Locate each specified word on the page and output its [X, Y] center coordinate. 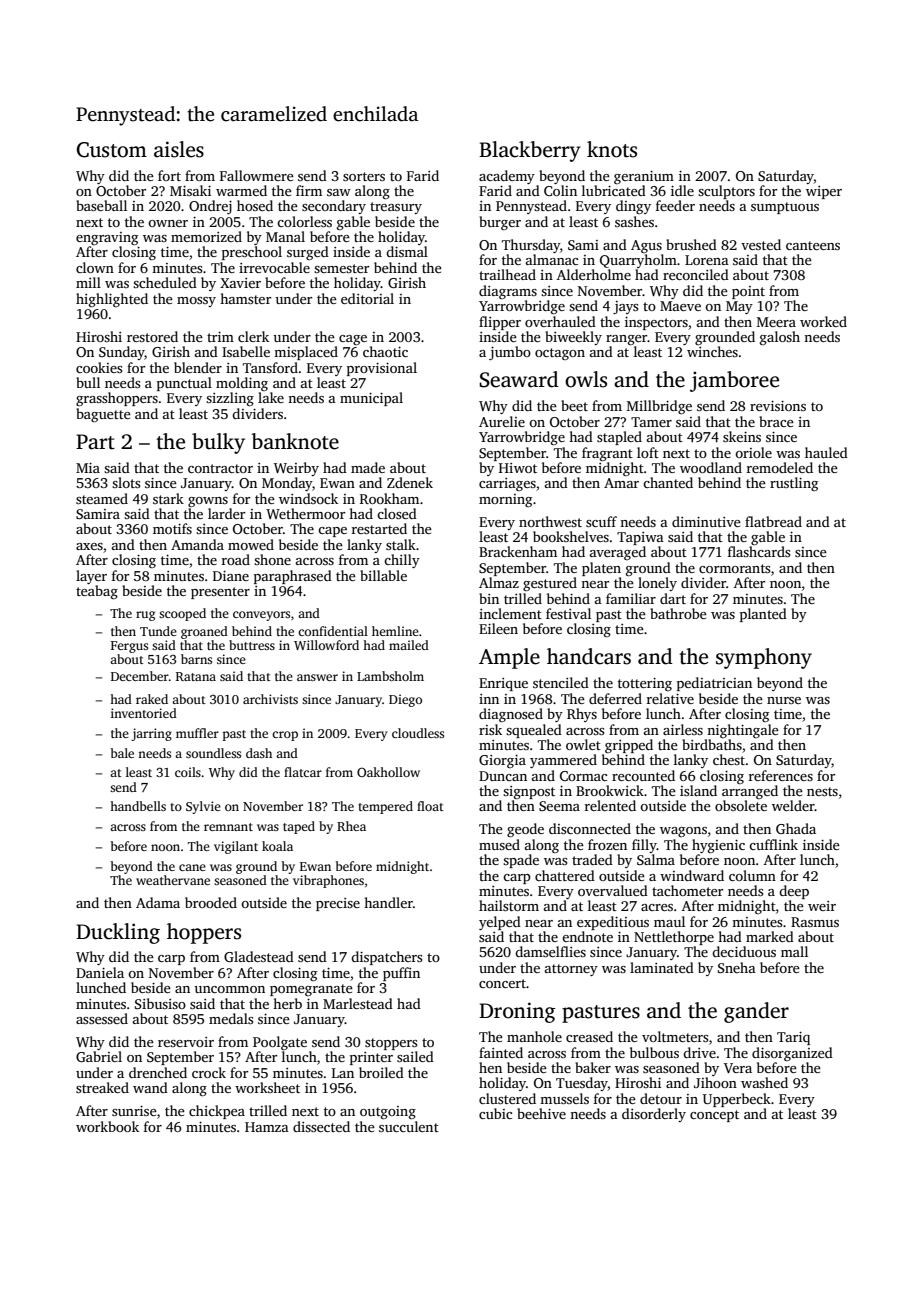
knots [612, 149]
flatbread [773, 521]
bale [122, 753]
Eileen [498, 628]
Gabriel [99, 1056]
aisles [179, 149]
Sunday [122, 353]
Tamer [651, 422]
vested [761, 244]
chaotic [385, 351]
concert [502, 983]
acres [657, 907]
